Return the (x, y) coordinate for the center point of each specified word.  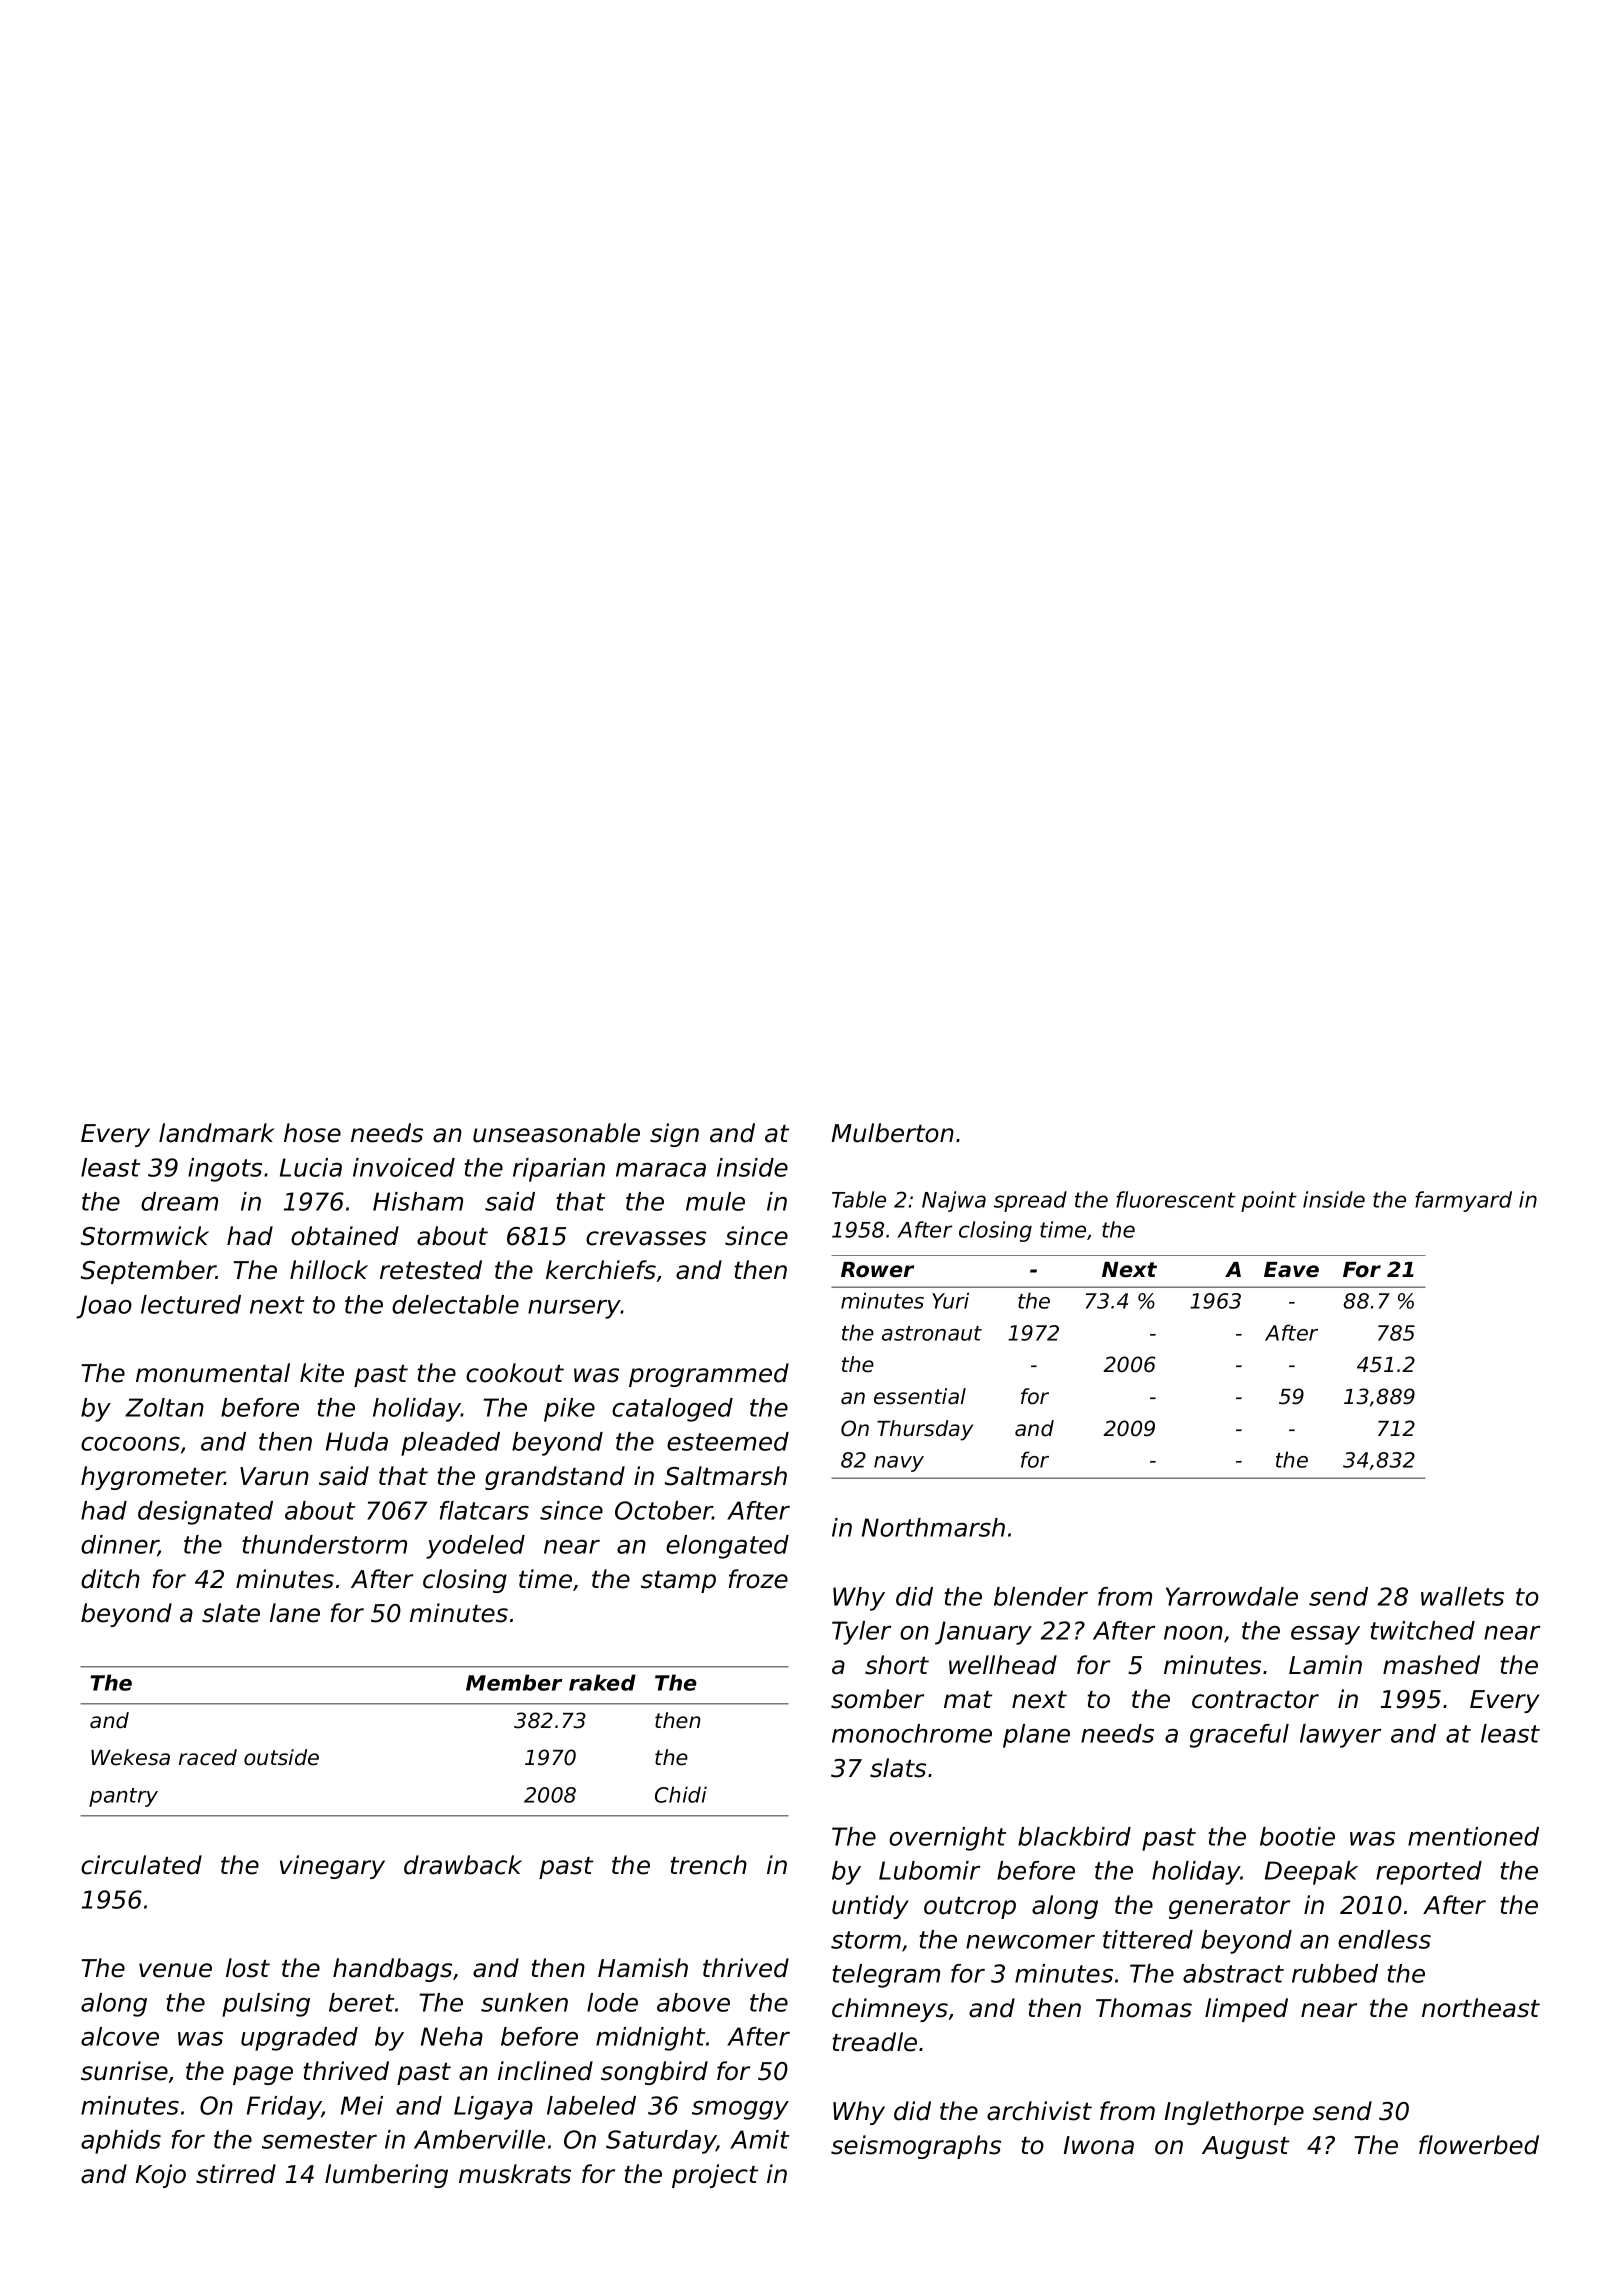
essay (1325, 1635)
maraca (661, 1170)
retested (431, 1270)
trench (708, 1865)
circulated (141, 1865)
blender (1041, 1596)
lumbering (386, 2176)
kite (322, 1373)
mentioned (1473, 1836)
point (1269, 1201)
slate (231, 1613)
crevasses (646, 1238)
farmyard (1463, 1201)
